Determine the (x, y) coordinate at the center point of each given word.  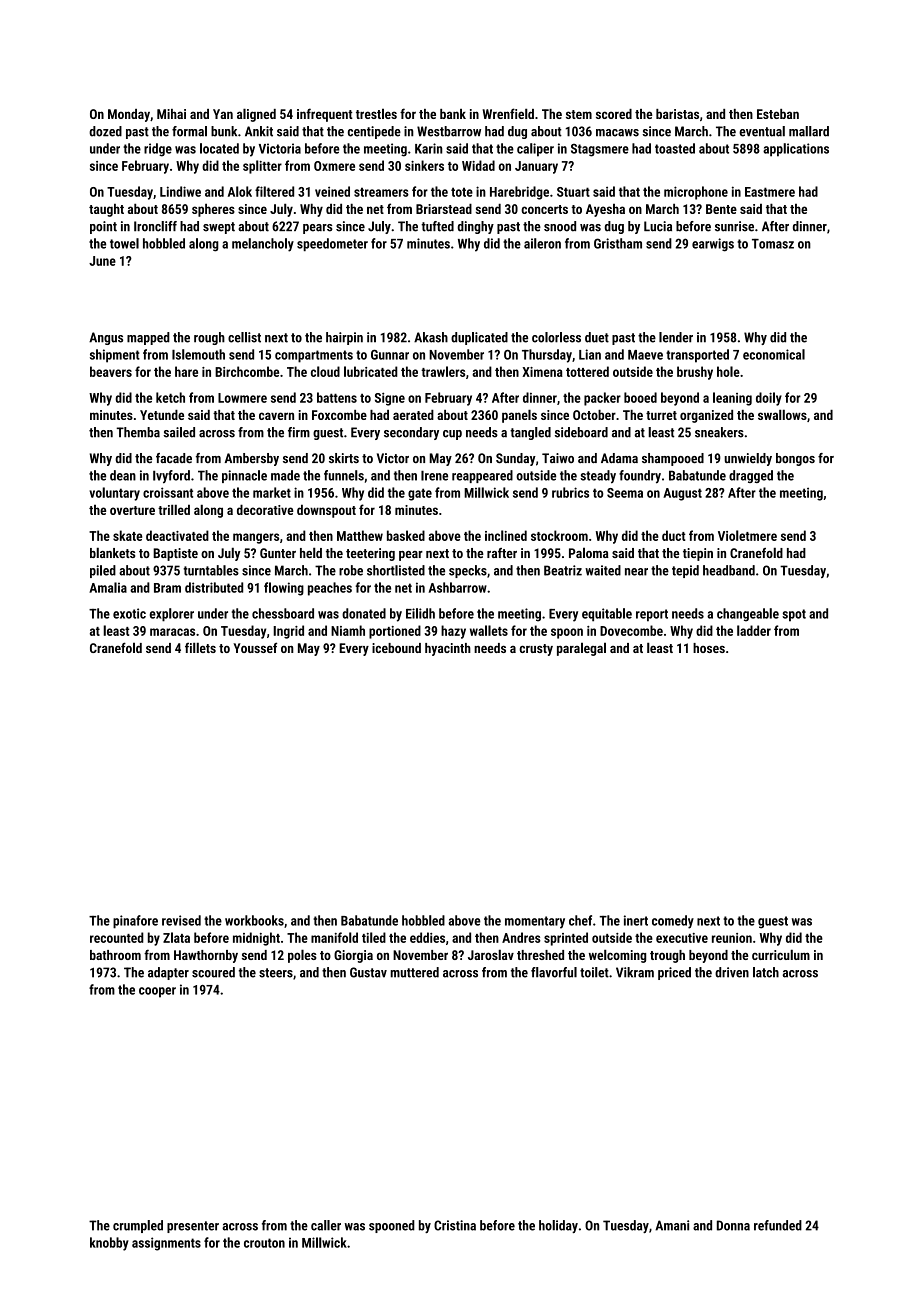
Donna (733, 1225)
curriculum (781, 954)
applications (796, 150)
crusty (536, 650)
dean (123, 475)
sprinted (566, 939)
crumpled (138, 1226)
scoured (213, 972)
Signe (390, 399)
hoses (709, 648)
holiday (558, 1226)
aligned (256, 115)
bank (453, 114)
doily (769, 399)
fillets (200, 647)
